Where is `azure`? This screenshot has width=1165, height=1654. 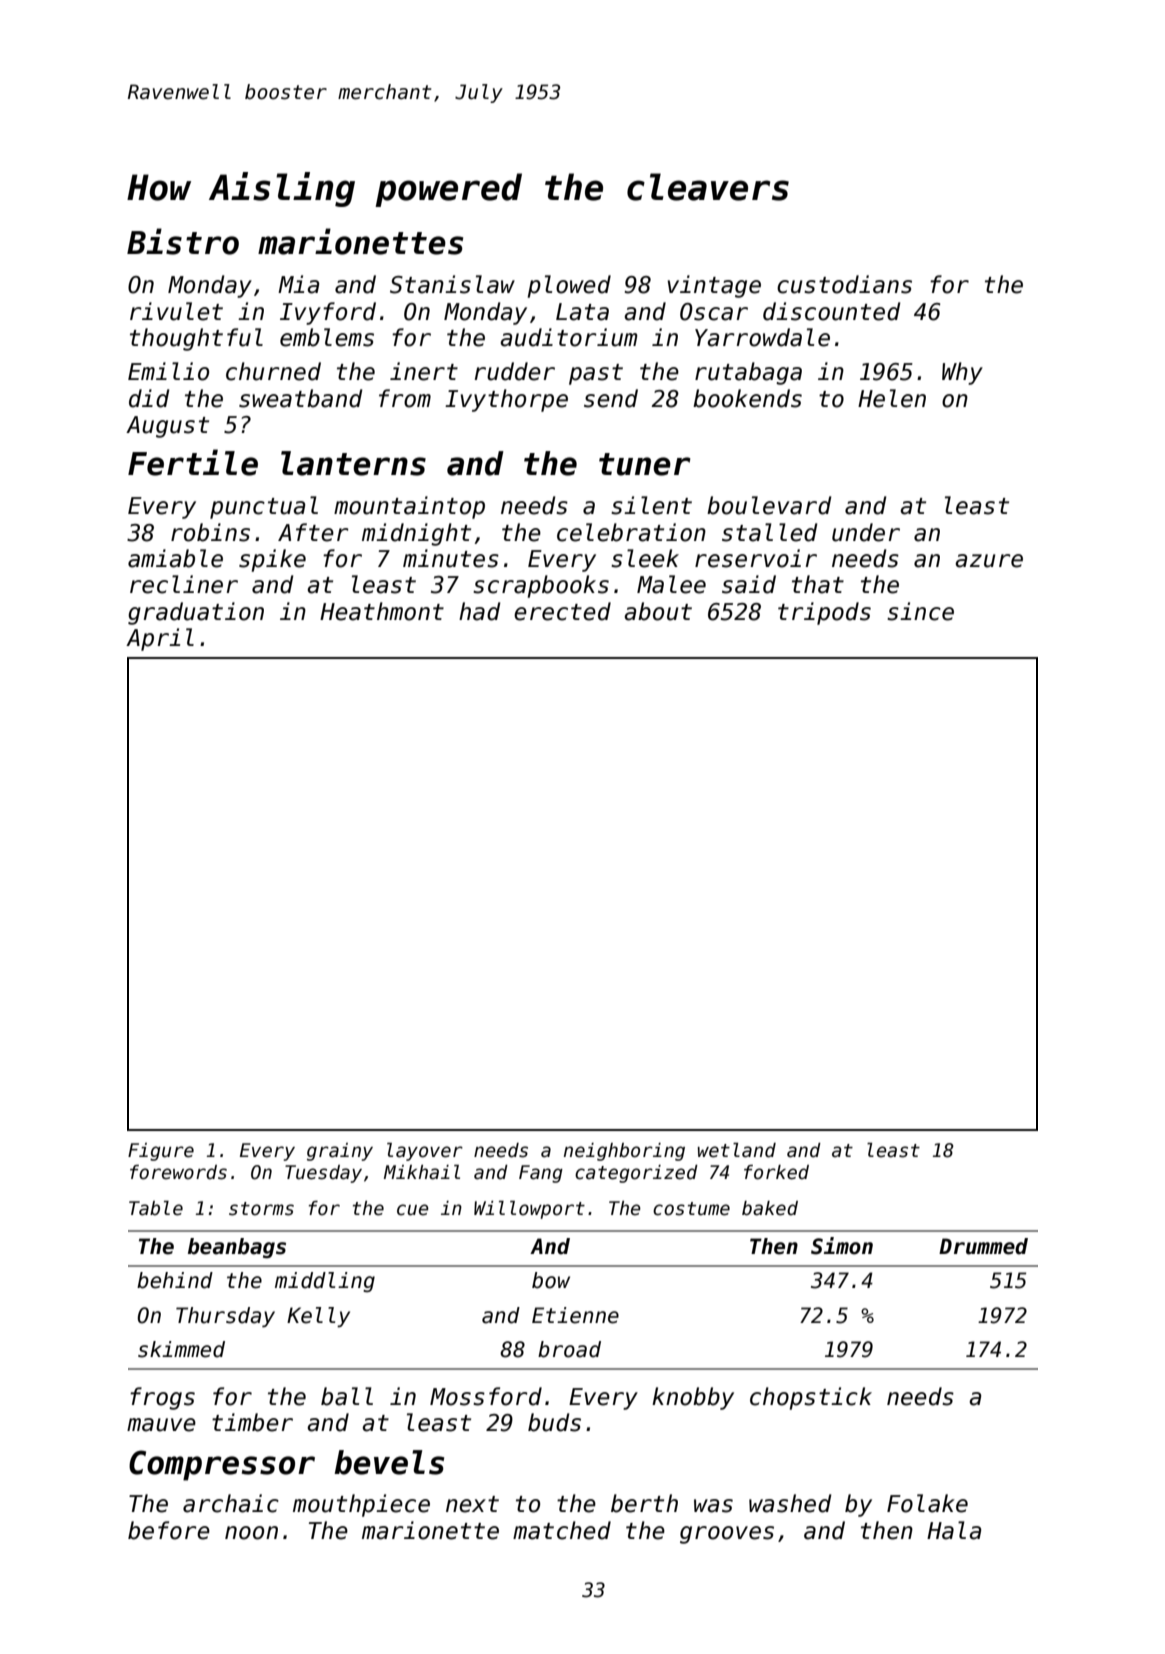
azure is located at coordinates (989, 561).
